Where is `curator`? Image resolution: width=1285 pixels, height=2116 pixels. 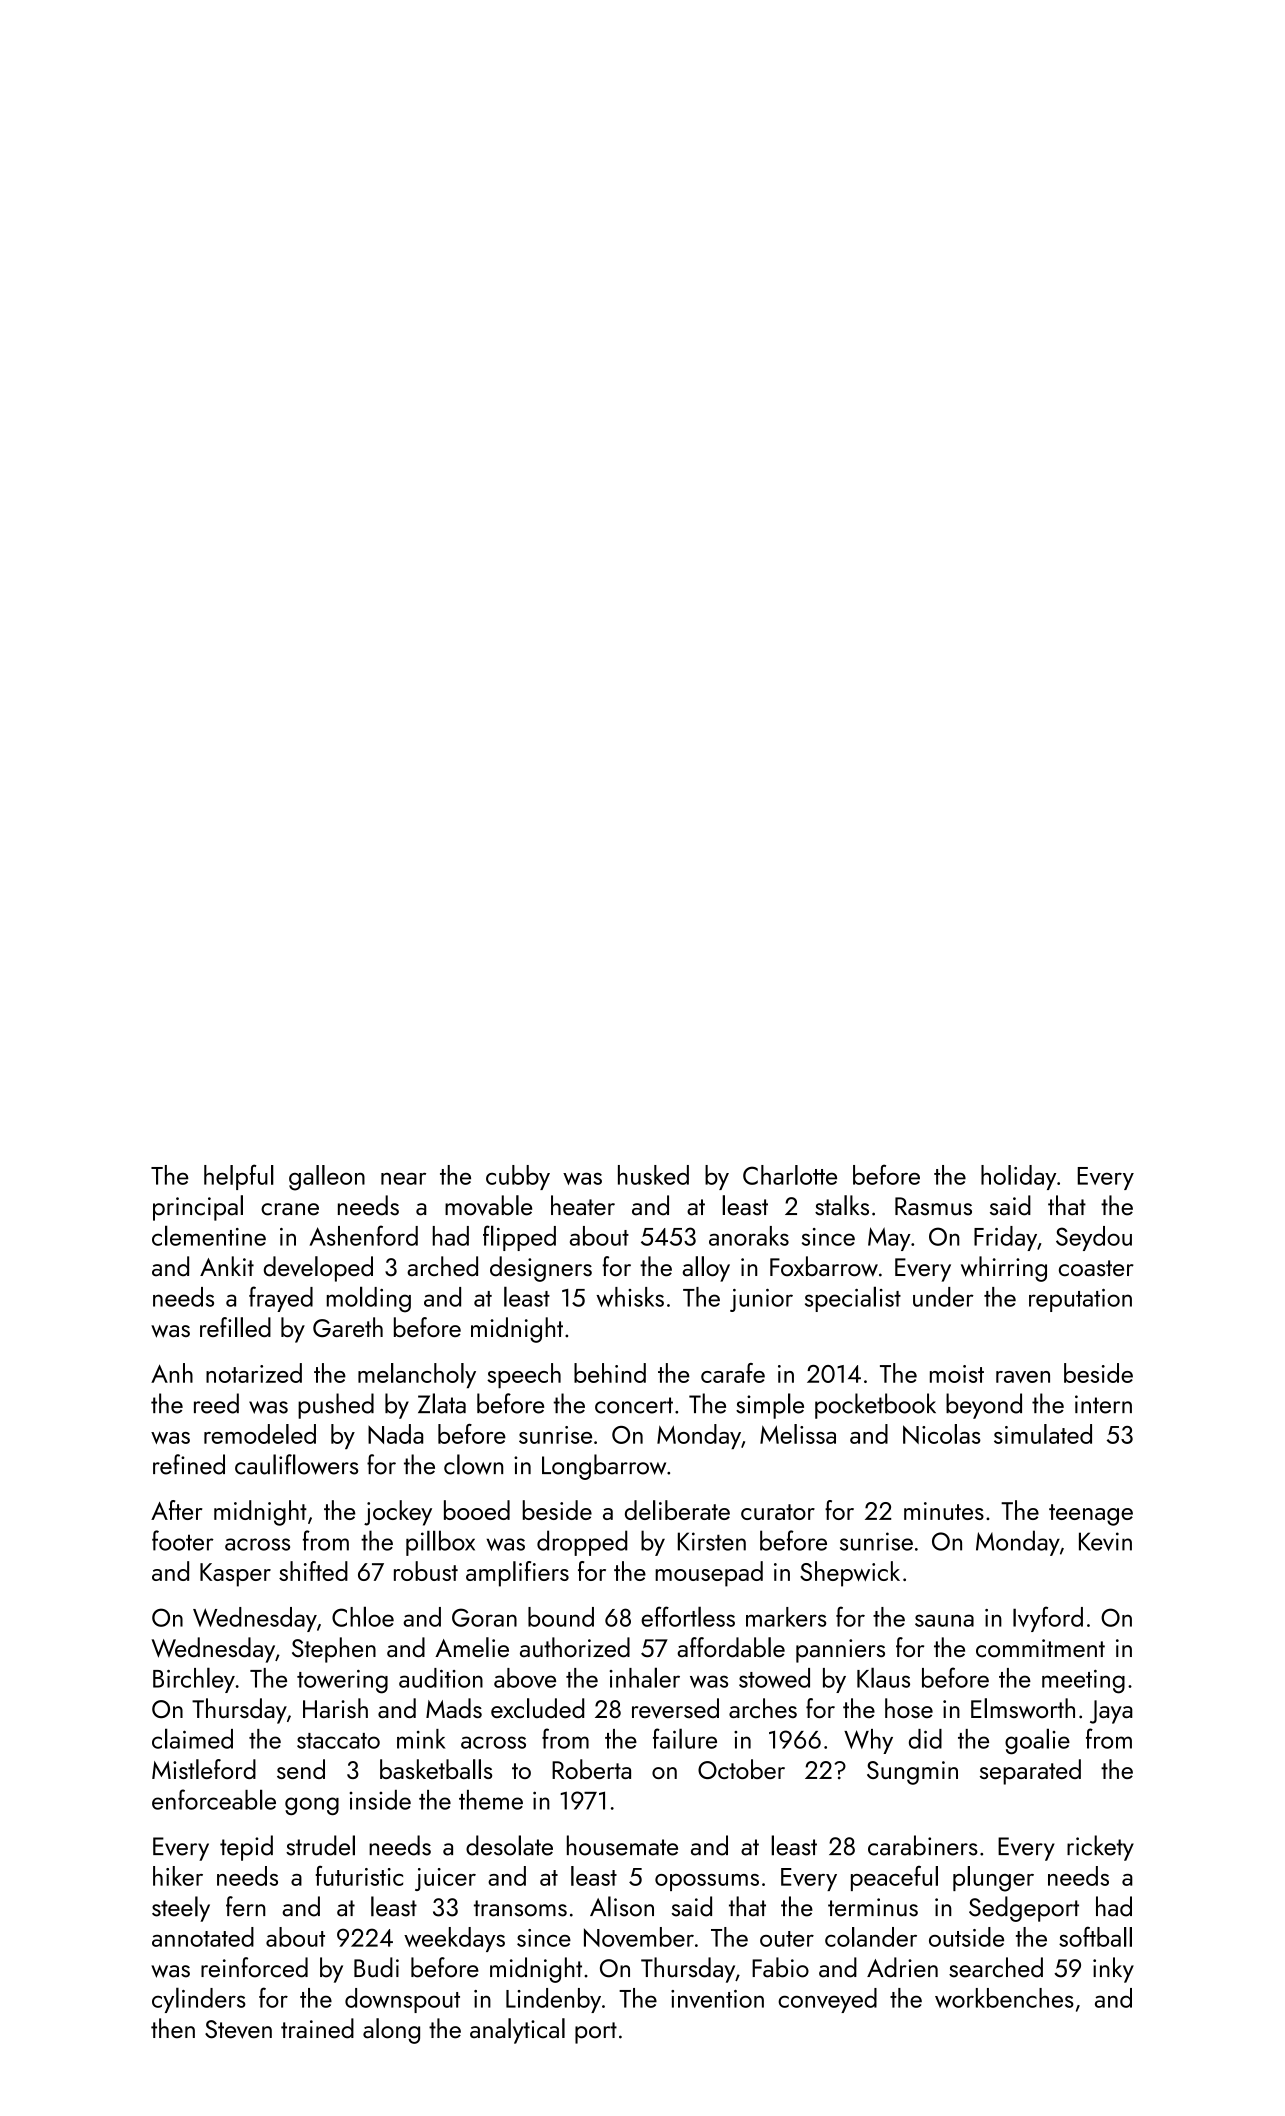 curator is located at coordinates (778, 1512).
